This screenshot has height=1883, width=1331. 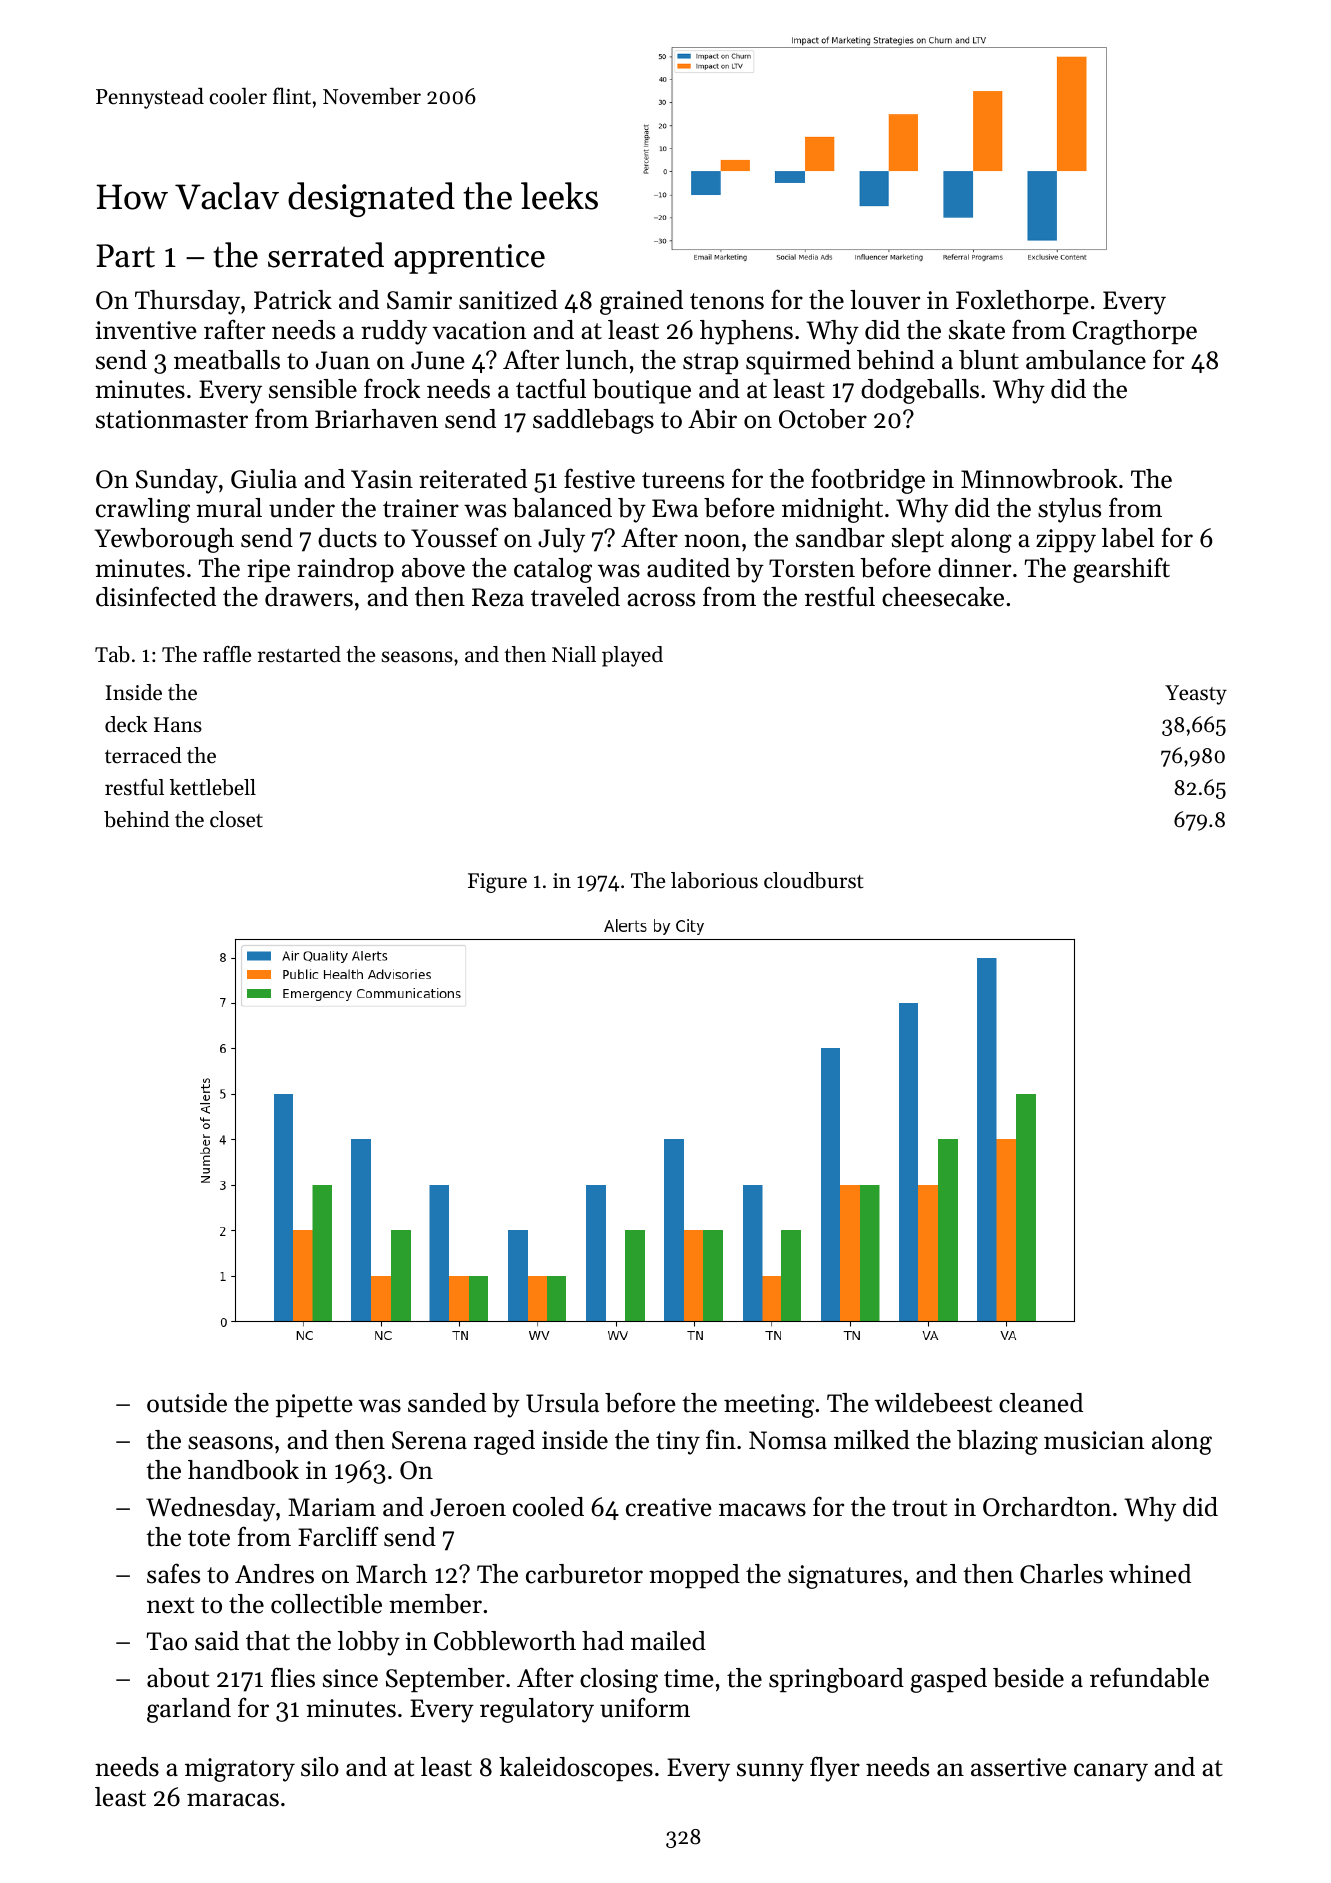 What do you see at coordinates (770, 1772) in the screenshot?
I see `sunny` at bounding box center [770, 1772].
